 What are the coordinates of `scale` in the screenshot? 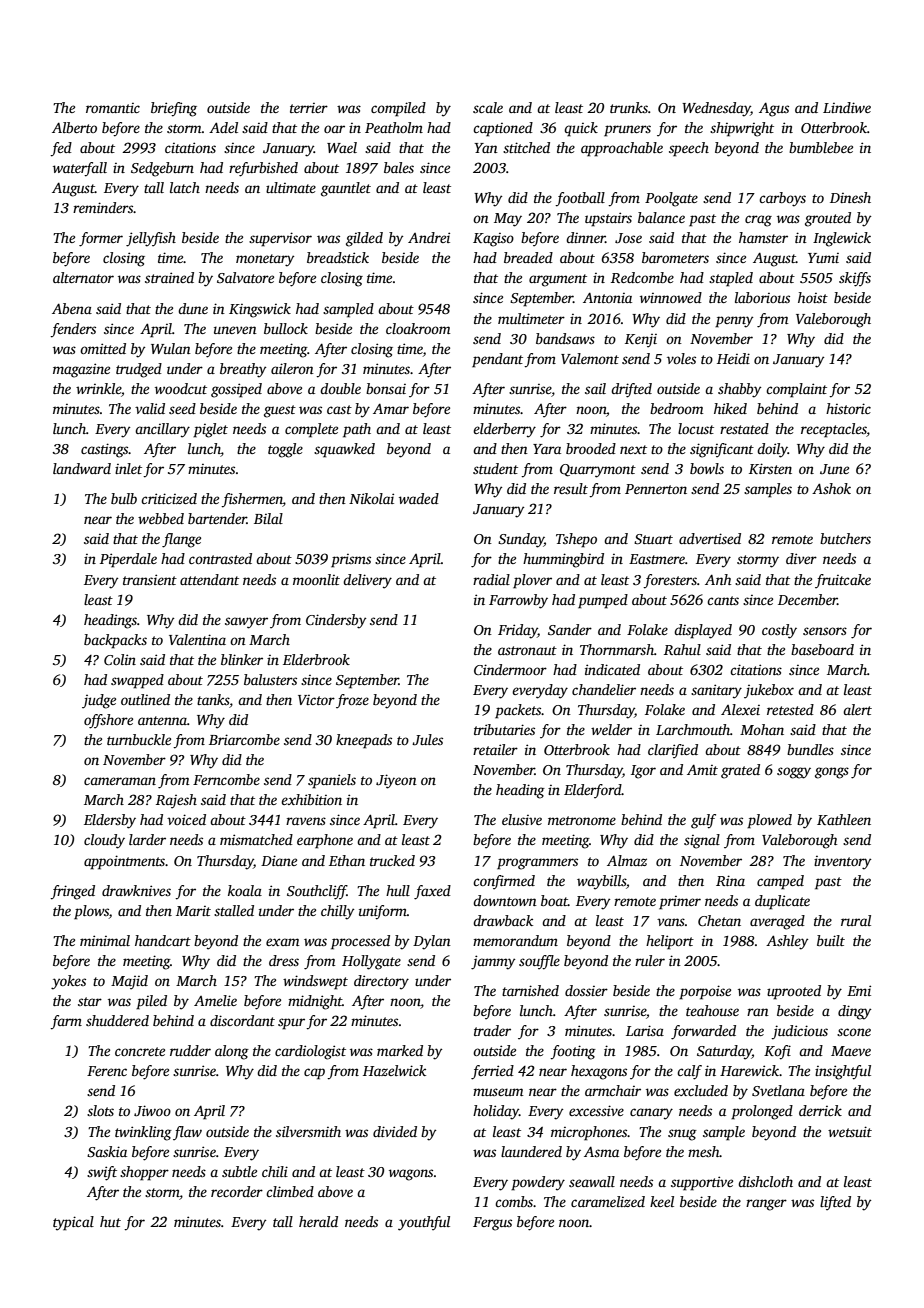 It's located at (488, 107).
